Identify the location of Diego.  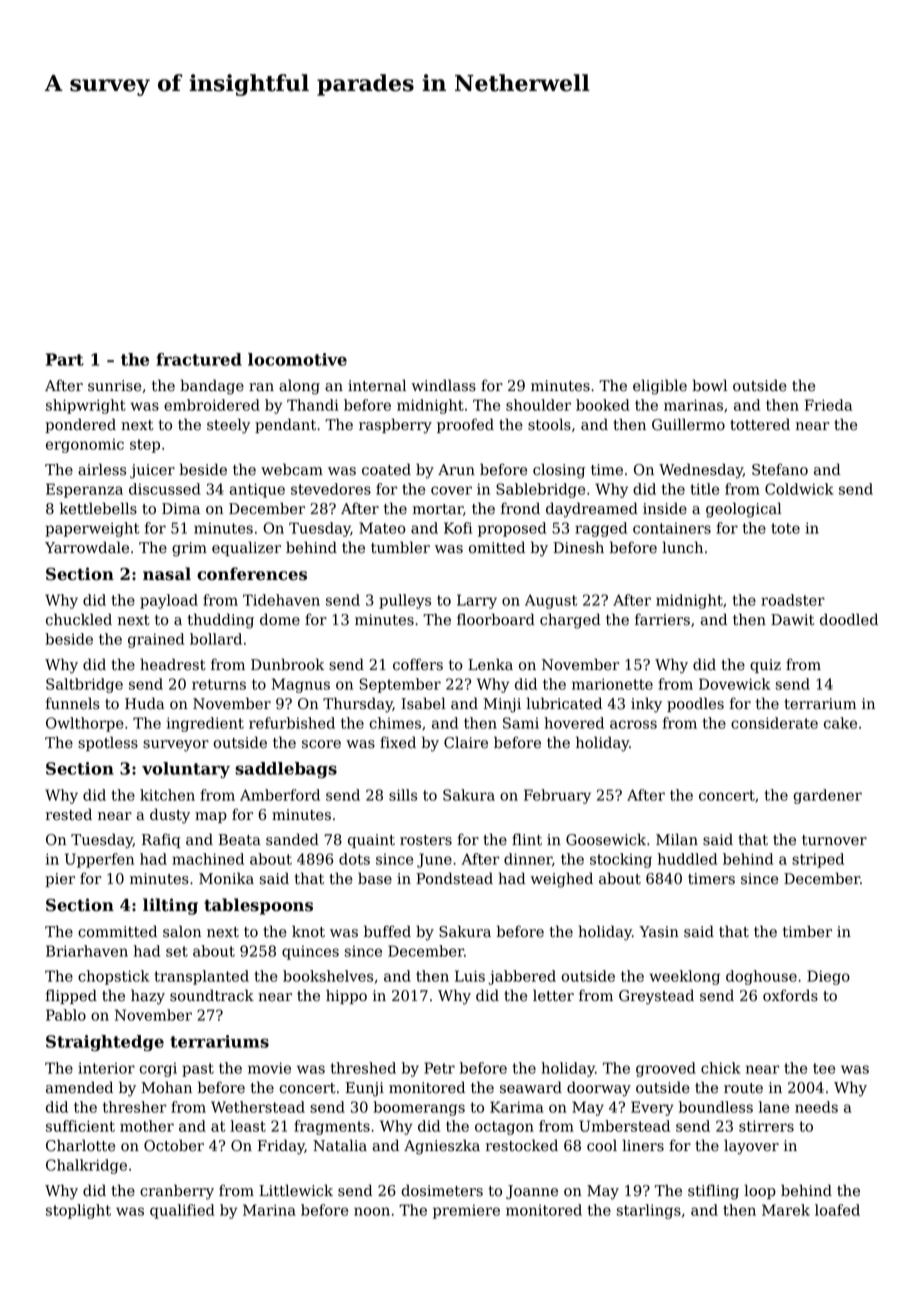
(828, 977).
